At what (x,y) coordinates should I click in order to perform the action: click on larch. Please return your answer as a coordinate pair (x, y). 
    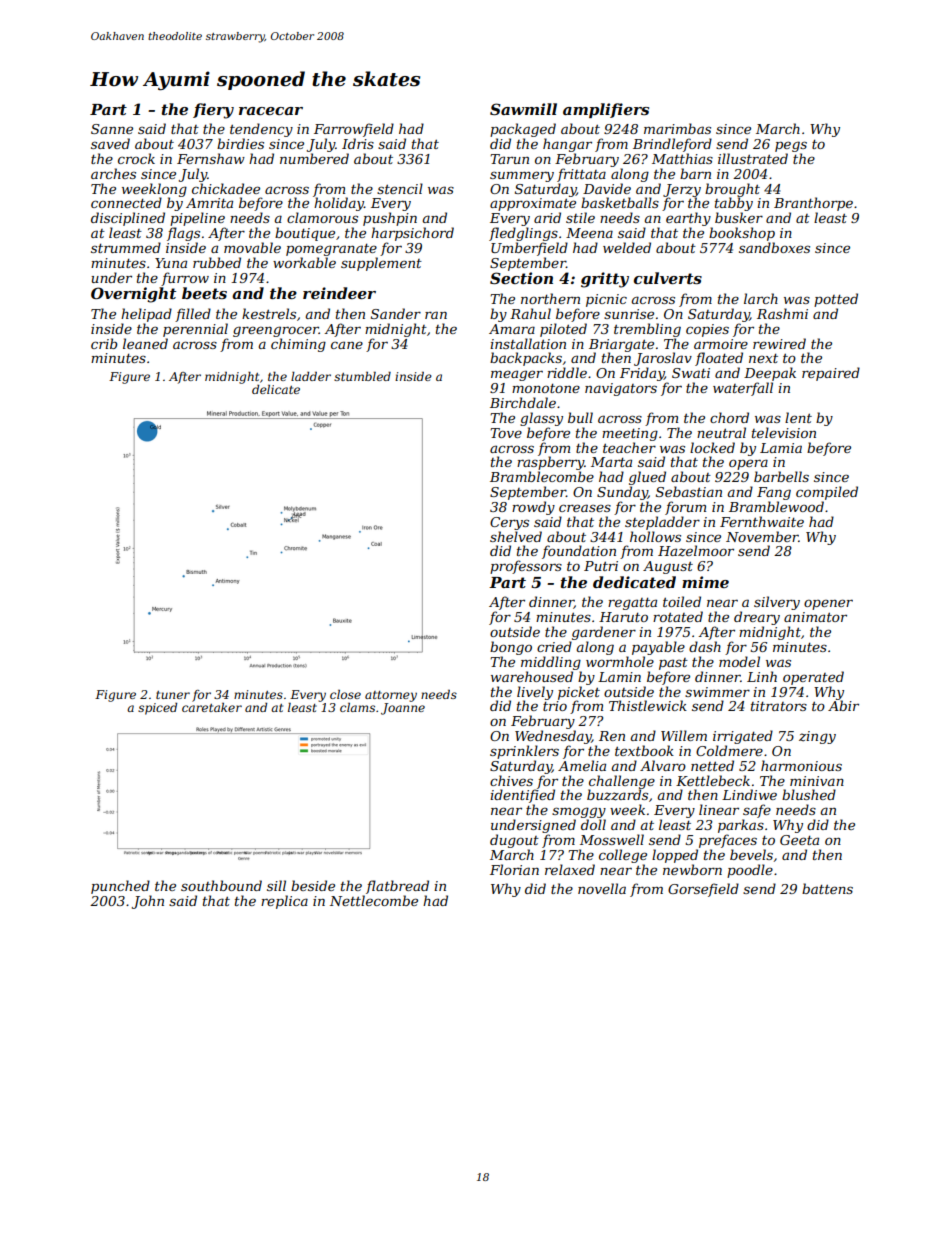
    Looking at the image, I should click on (761, 298).
